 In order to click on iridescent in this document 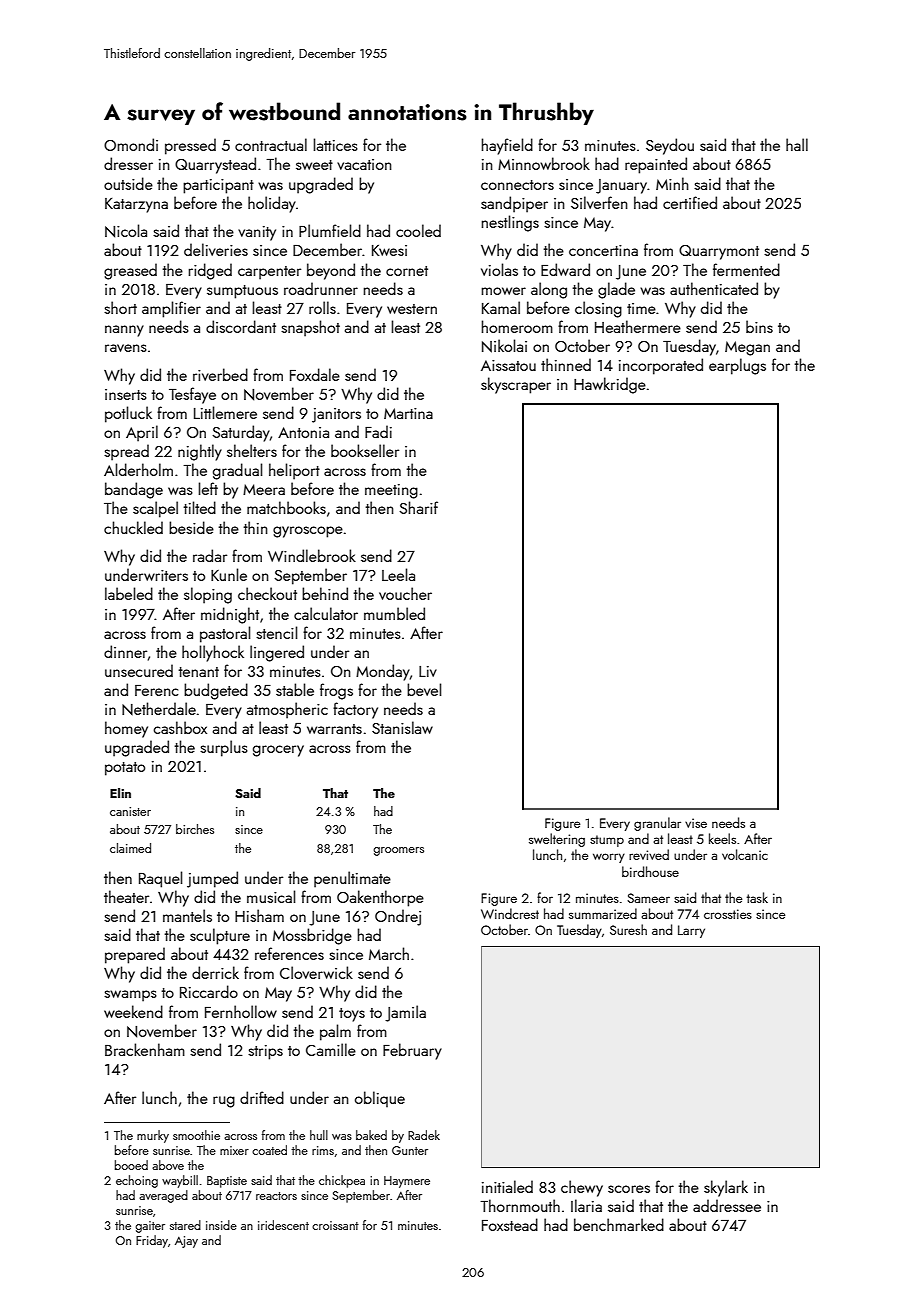, I will do `click(283, 1225)`.
